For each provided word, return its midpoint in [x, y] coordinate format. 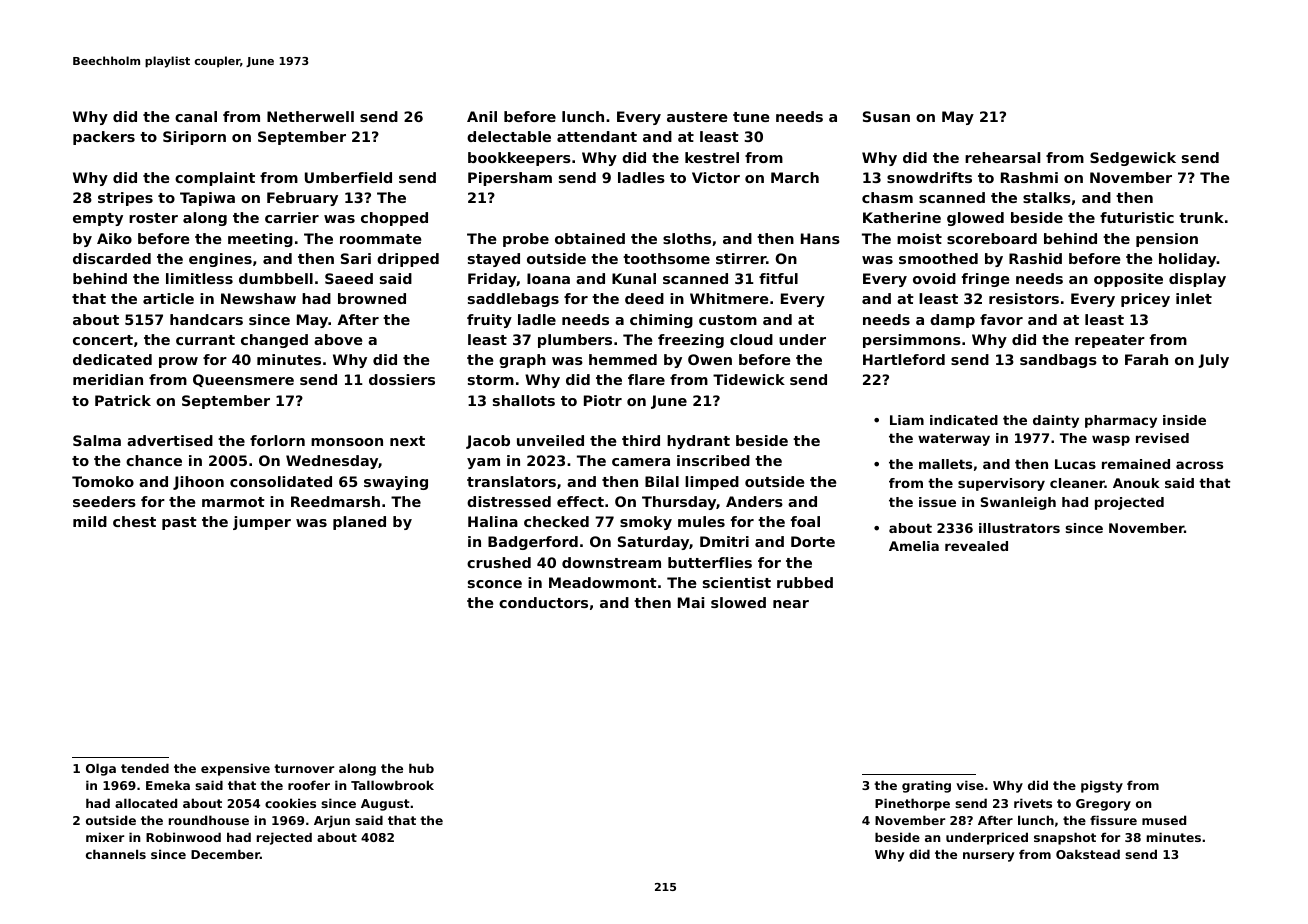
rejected [284, 838]
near [791, 604]
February [302, 199]
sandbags [1058, 361]
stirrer [741, 258]
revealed [976, 546]
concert [103, 340]
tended [145, 768]
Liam [907, 420]
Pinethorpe [912, 804]
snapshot [1065, 838]
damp [952, 321]
